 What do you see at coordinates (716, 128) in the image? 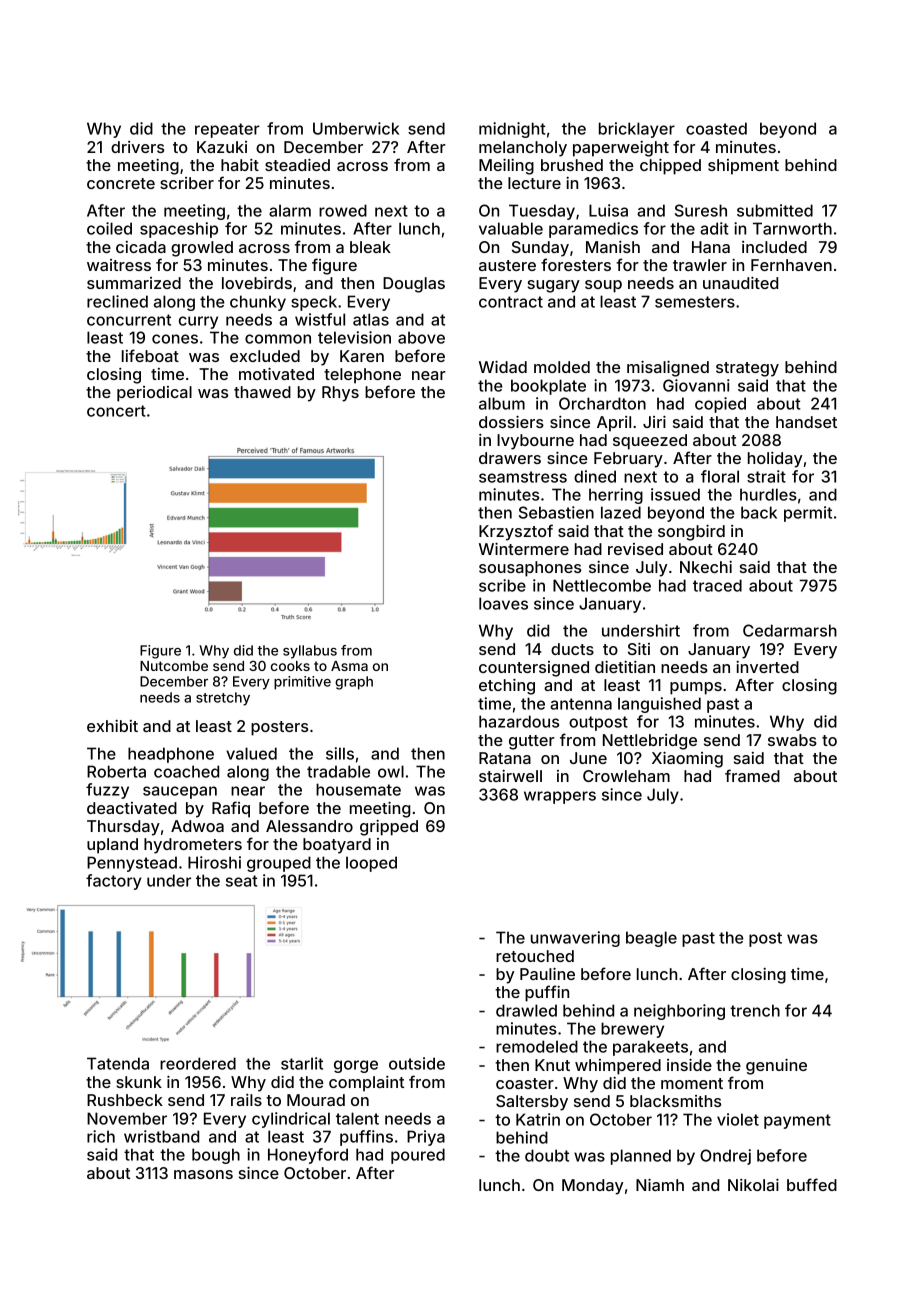
I see `coasted` at bounding box center [716, 128].
